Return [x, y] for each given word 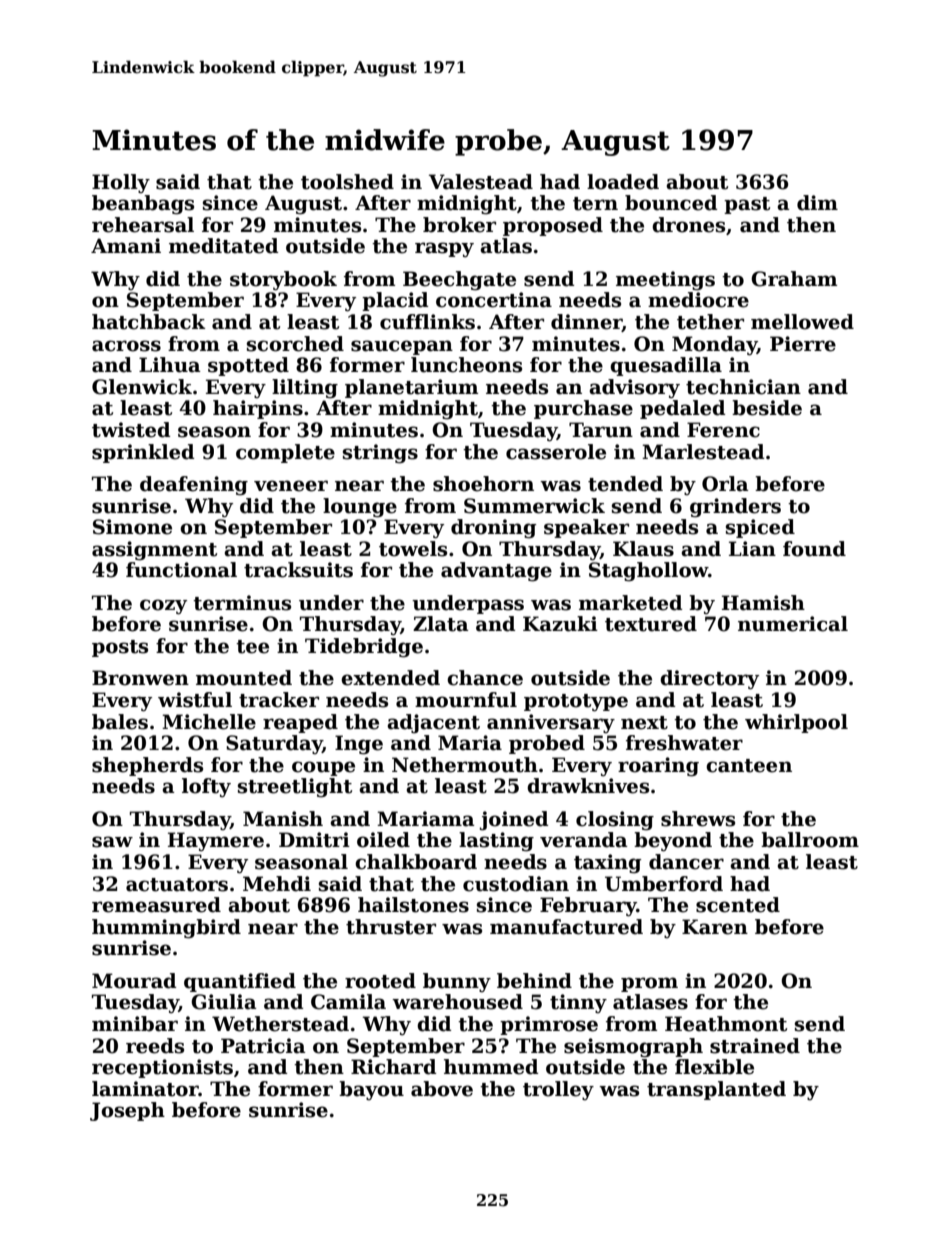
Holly [121, 183]
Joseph [127, 1111]
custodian [516, 884]
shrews [698, 819]
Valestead [481, 182]
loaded [623, 182]
